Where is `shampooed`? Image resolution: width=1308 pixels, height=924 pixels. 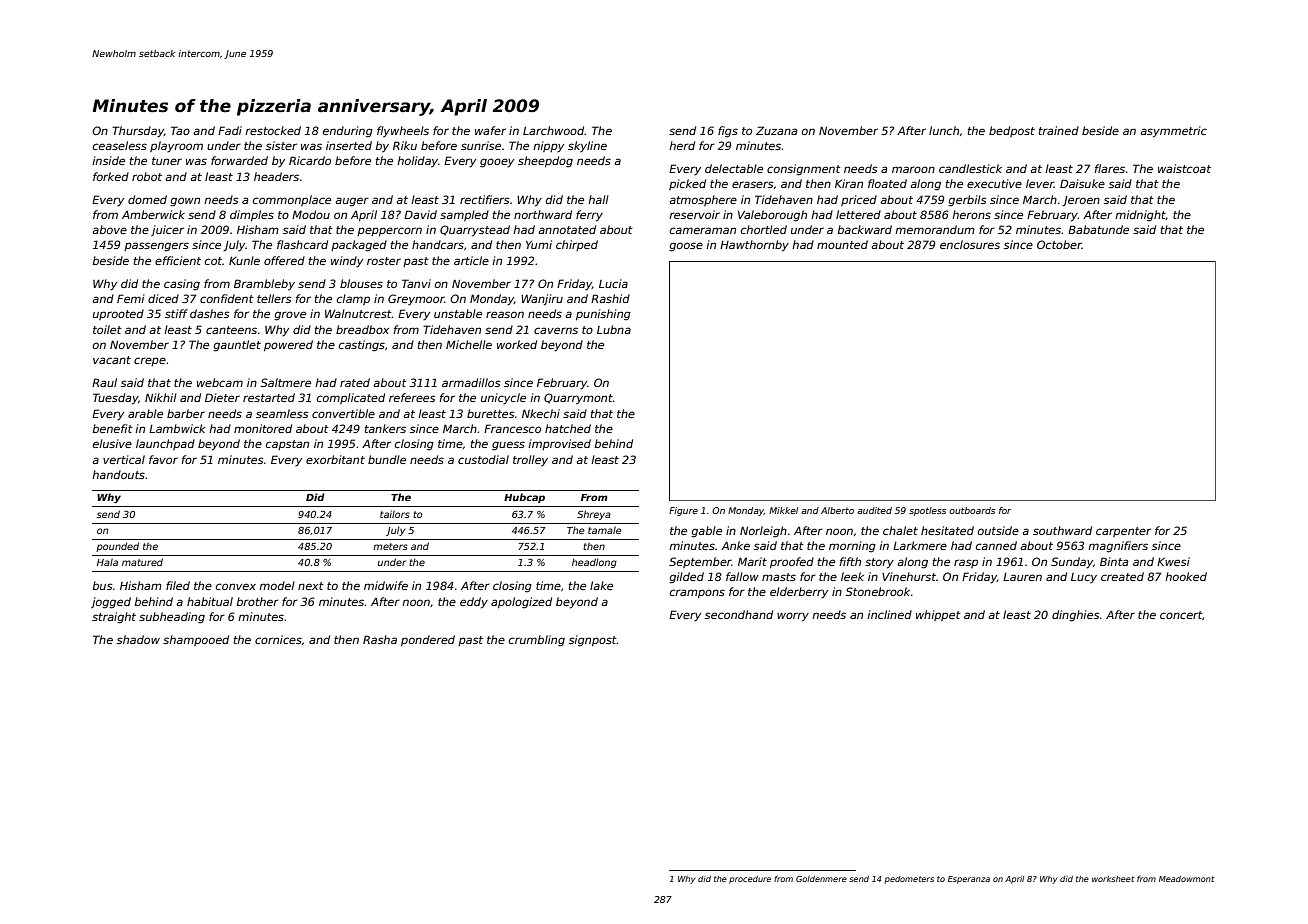 shampooed is located at coordinates (196, 640).
